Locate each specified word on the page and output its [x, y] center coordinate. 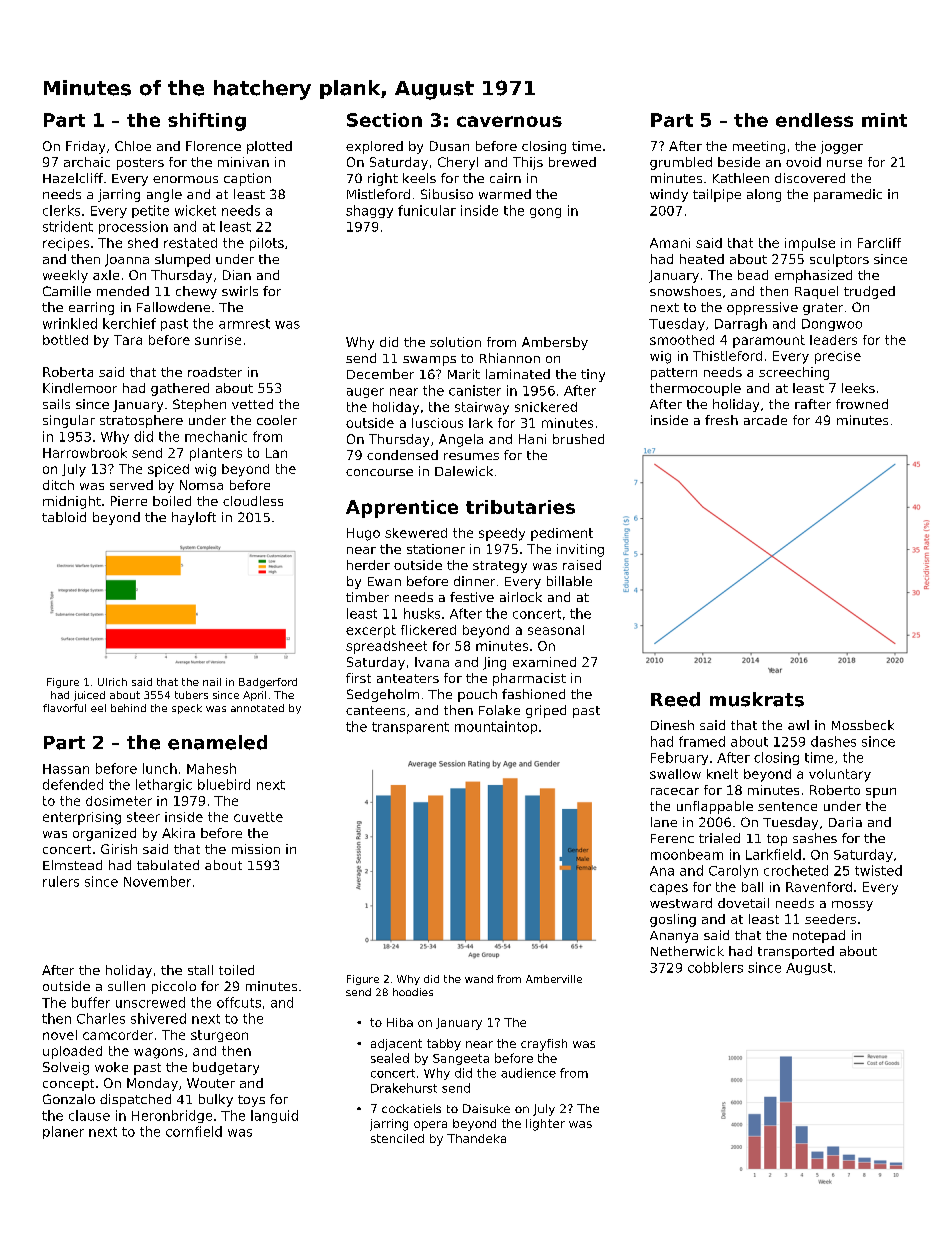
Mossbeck [863, 725]
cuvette [258, 817]
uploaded [72, 1052]
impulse [810, 244]
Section [384, 120]
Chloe [133, 146]
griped [546, 711]
